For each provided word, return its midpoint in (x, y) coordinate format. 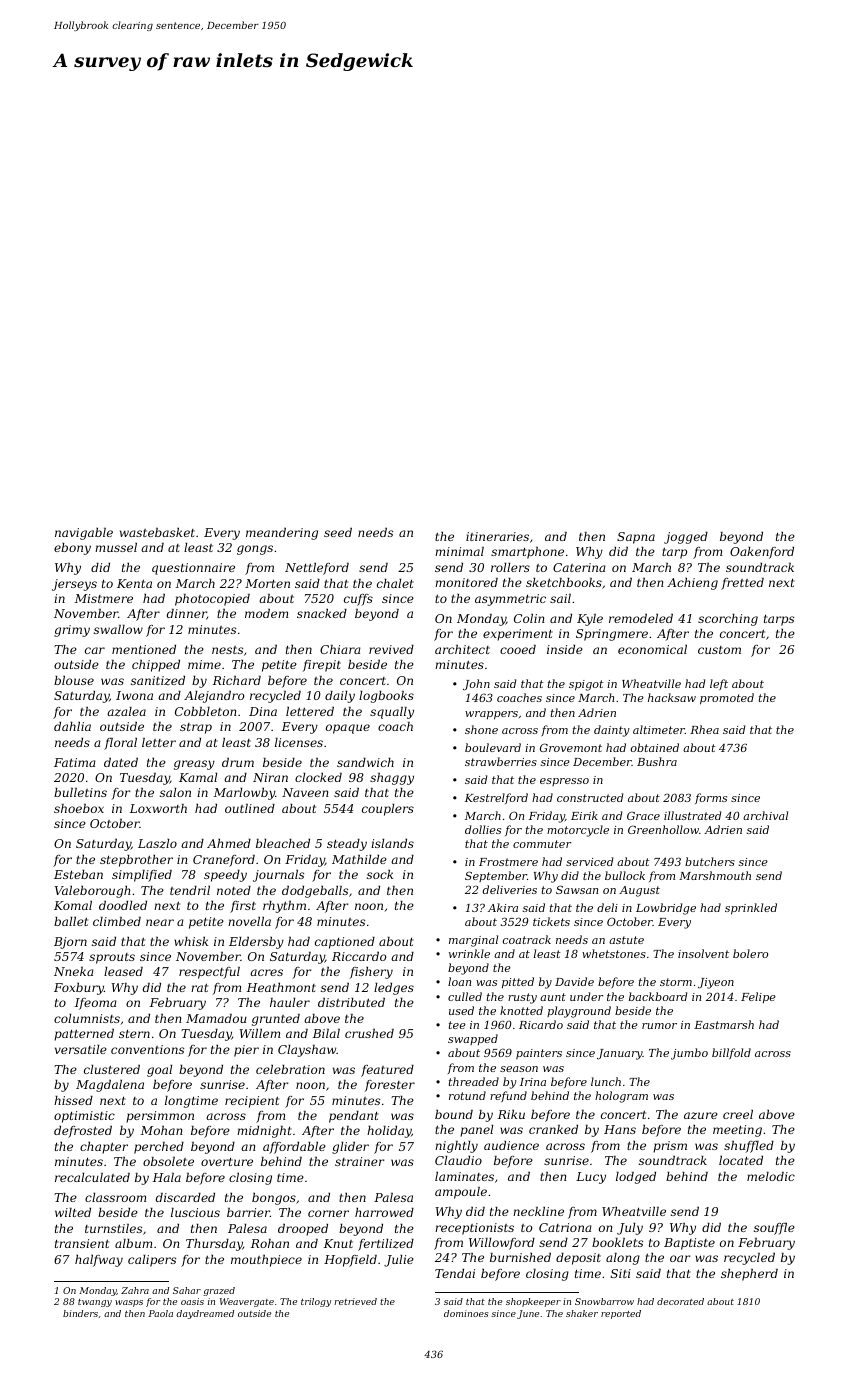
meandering (282, 534)
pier (246, 1051)
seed (338, 532)
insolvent (703, 953)
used (461, 1010)
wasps (129, 1303)
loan (459, 981)
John (476, 685)
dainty (612, 731)
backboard (658, 996)
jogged (686, 538)
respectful (209, 973)
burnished (520, 1257)
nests (227, 650)
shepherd (749, 1275)
